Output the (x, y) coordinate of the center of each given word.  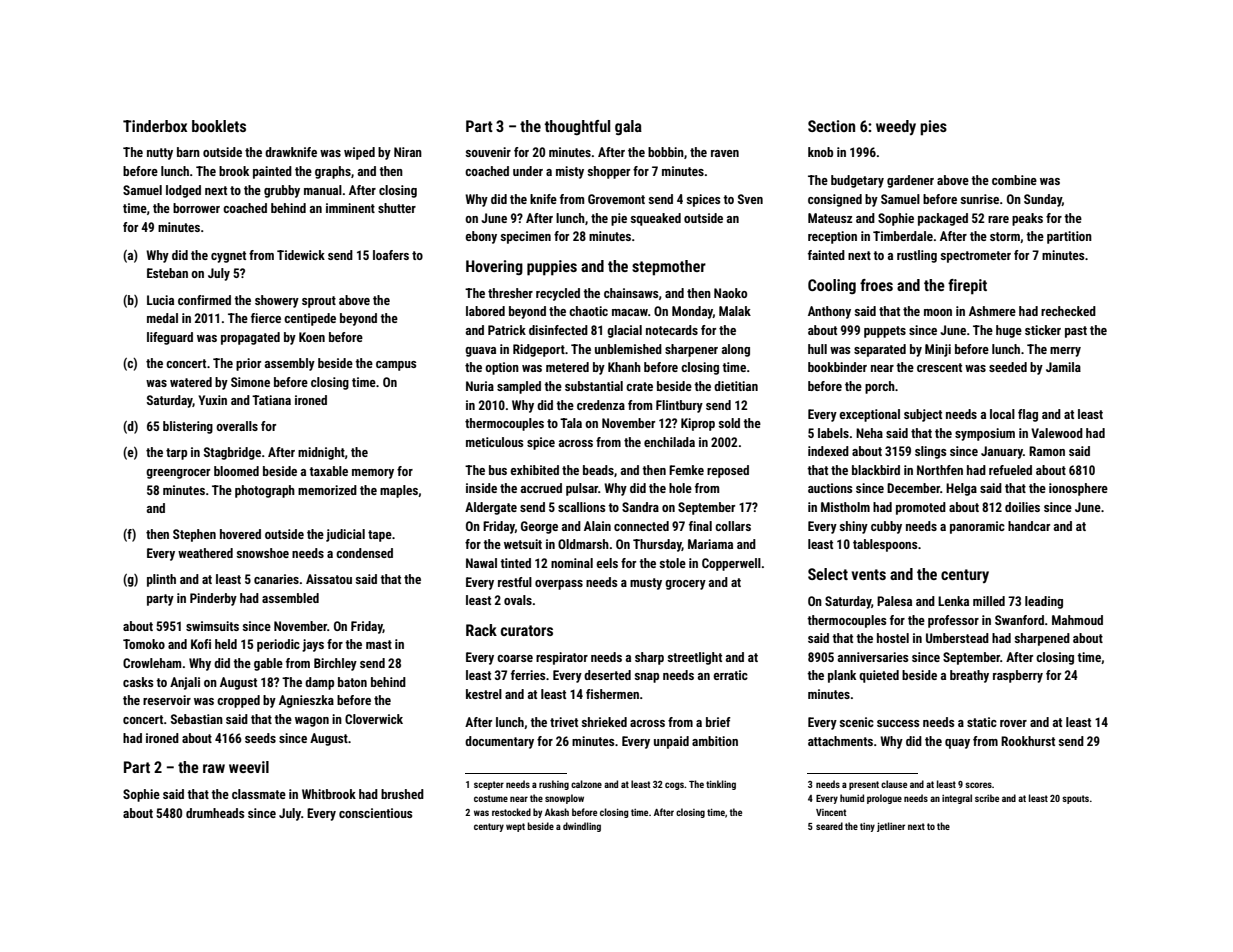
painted (272, 172)
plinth (161, 580)
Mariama (710, 544)
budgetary (857, 181)
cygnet (228, 257)
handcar (1029, 526)
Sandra (640, 507)
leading (1044, 602)
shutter (397, 208)
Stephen (194, 535)
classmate (259, 794)
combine (1014, 180)
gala (628, 128)
